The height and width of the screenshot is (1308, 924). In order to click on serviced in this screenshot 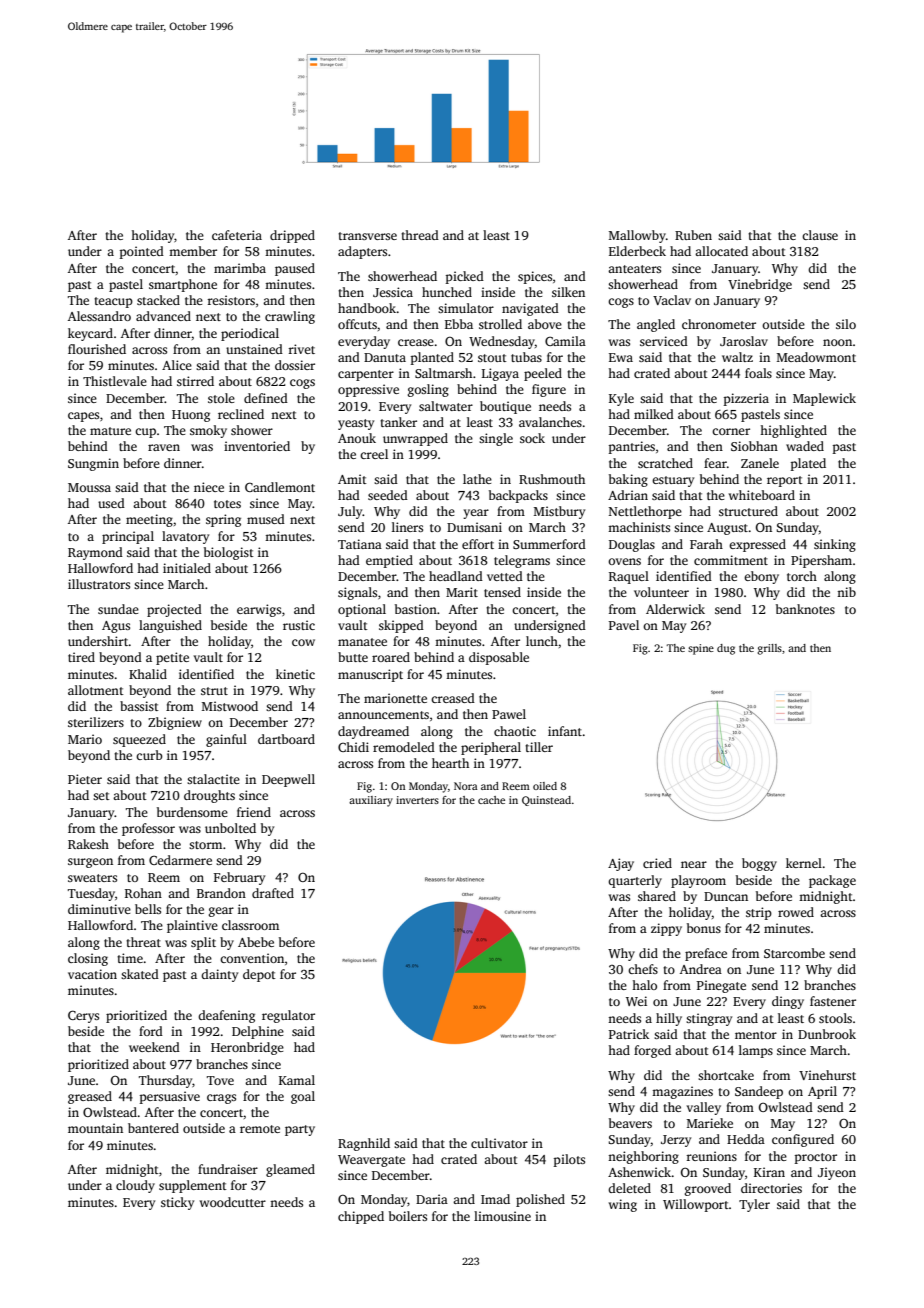, I will do `click(664, 341)`.
